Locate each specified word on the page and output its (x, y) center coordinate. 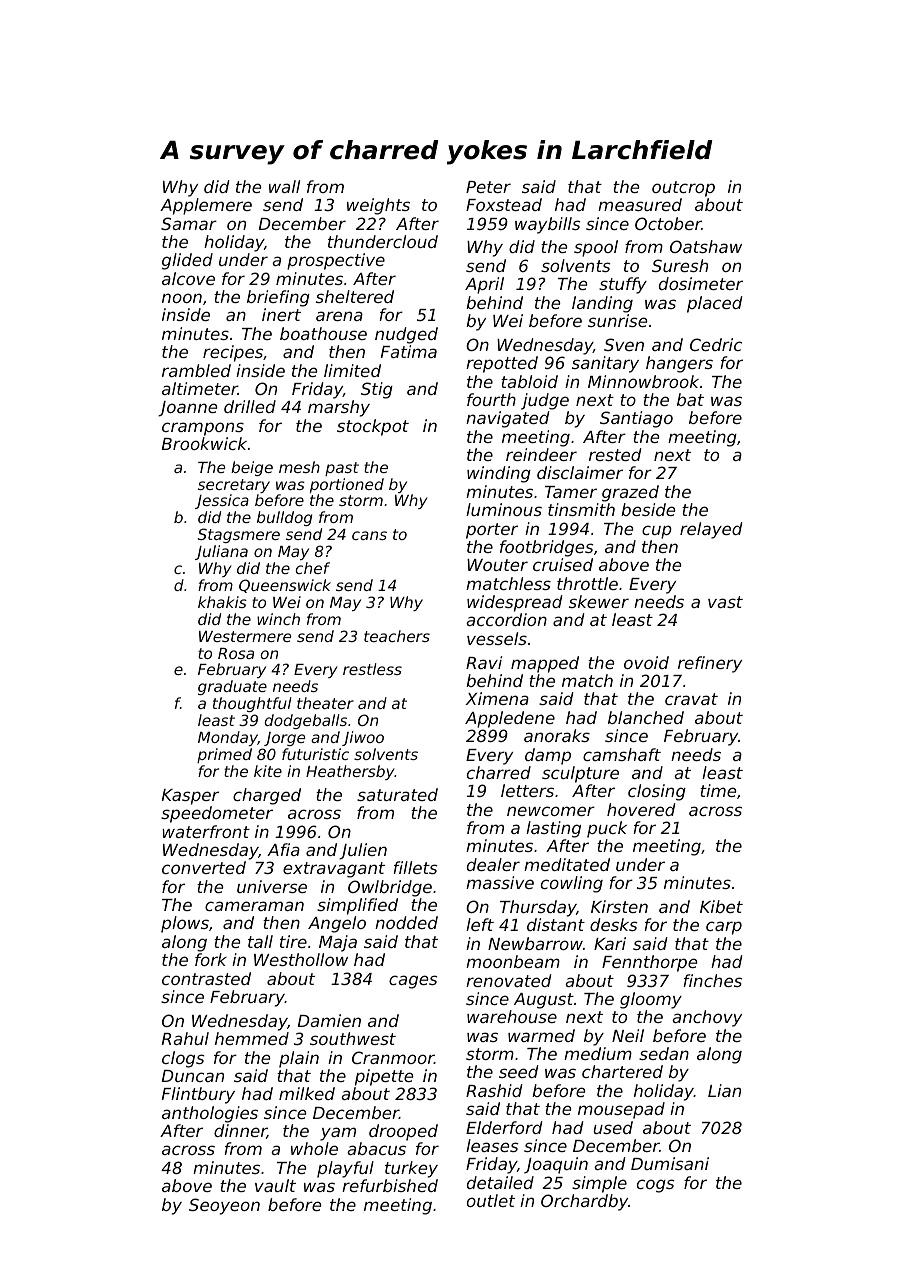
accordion (506, 619)
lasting (553, 829)
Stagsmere (239, 535)
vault (275, 1185)
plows (185, 924)
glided (187, 261)
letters (527, 790)
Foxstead (504, 204)
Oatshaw (706, 246)
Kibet (721, 906)
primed (224, 755)
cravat (691, 699)
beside (648, 509)
